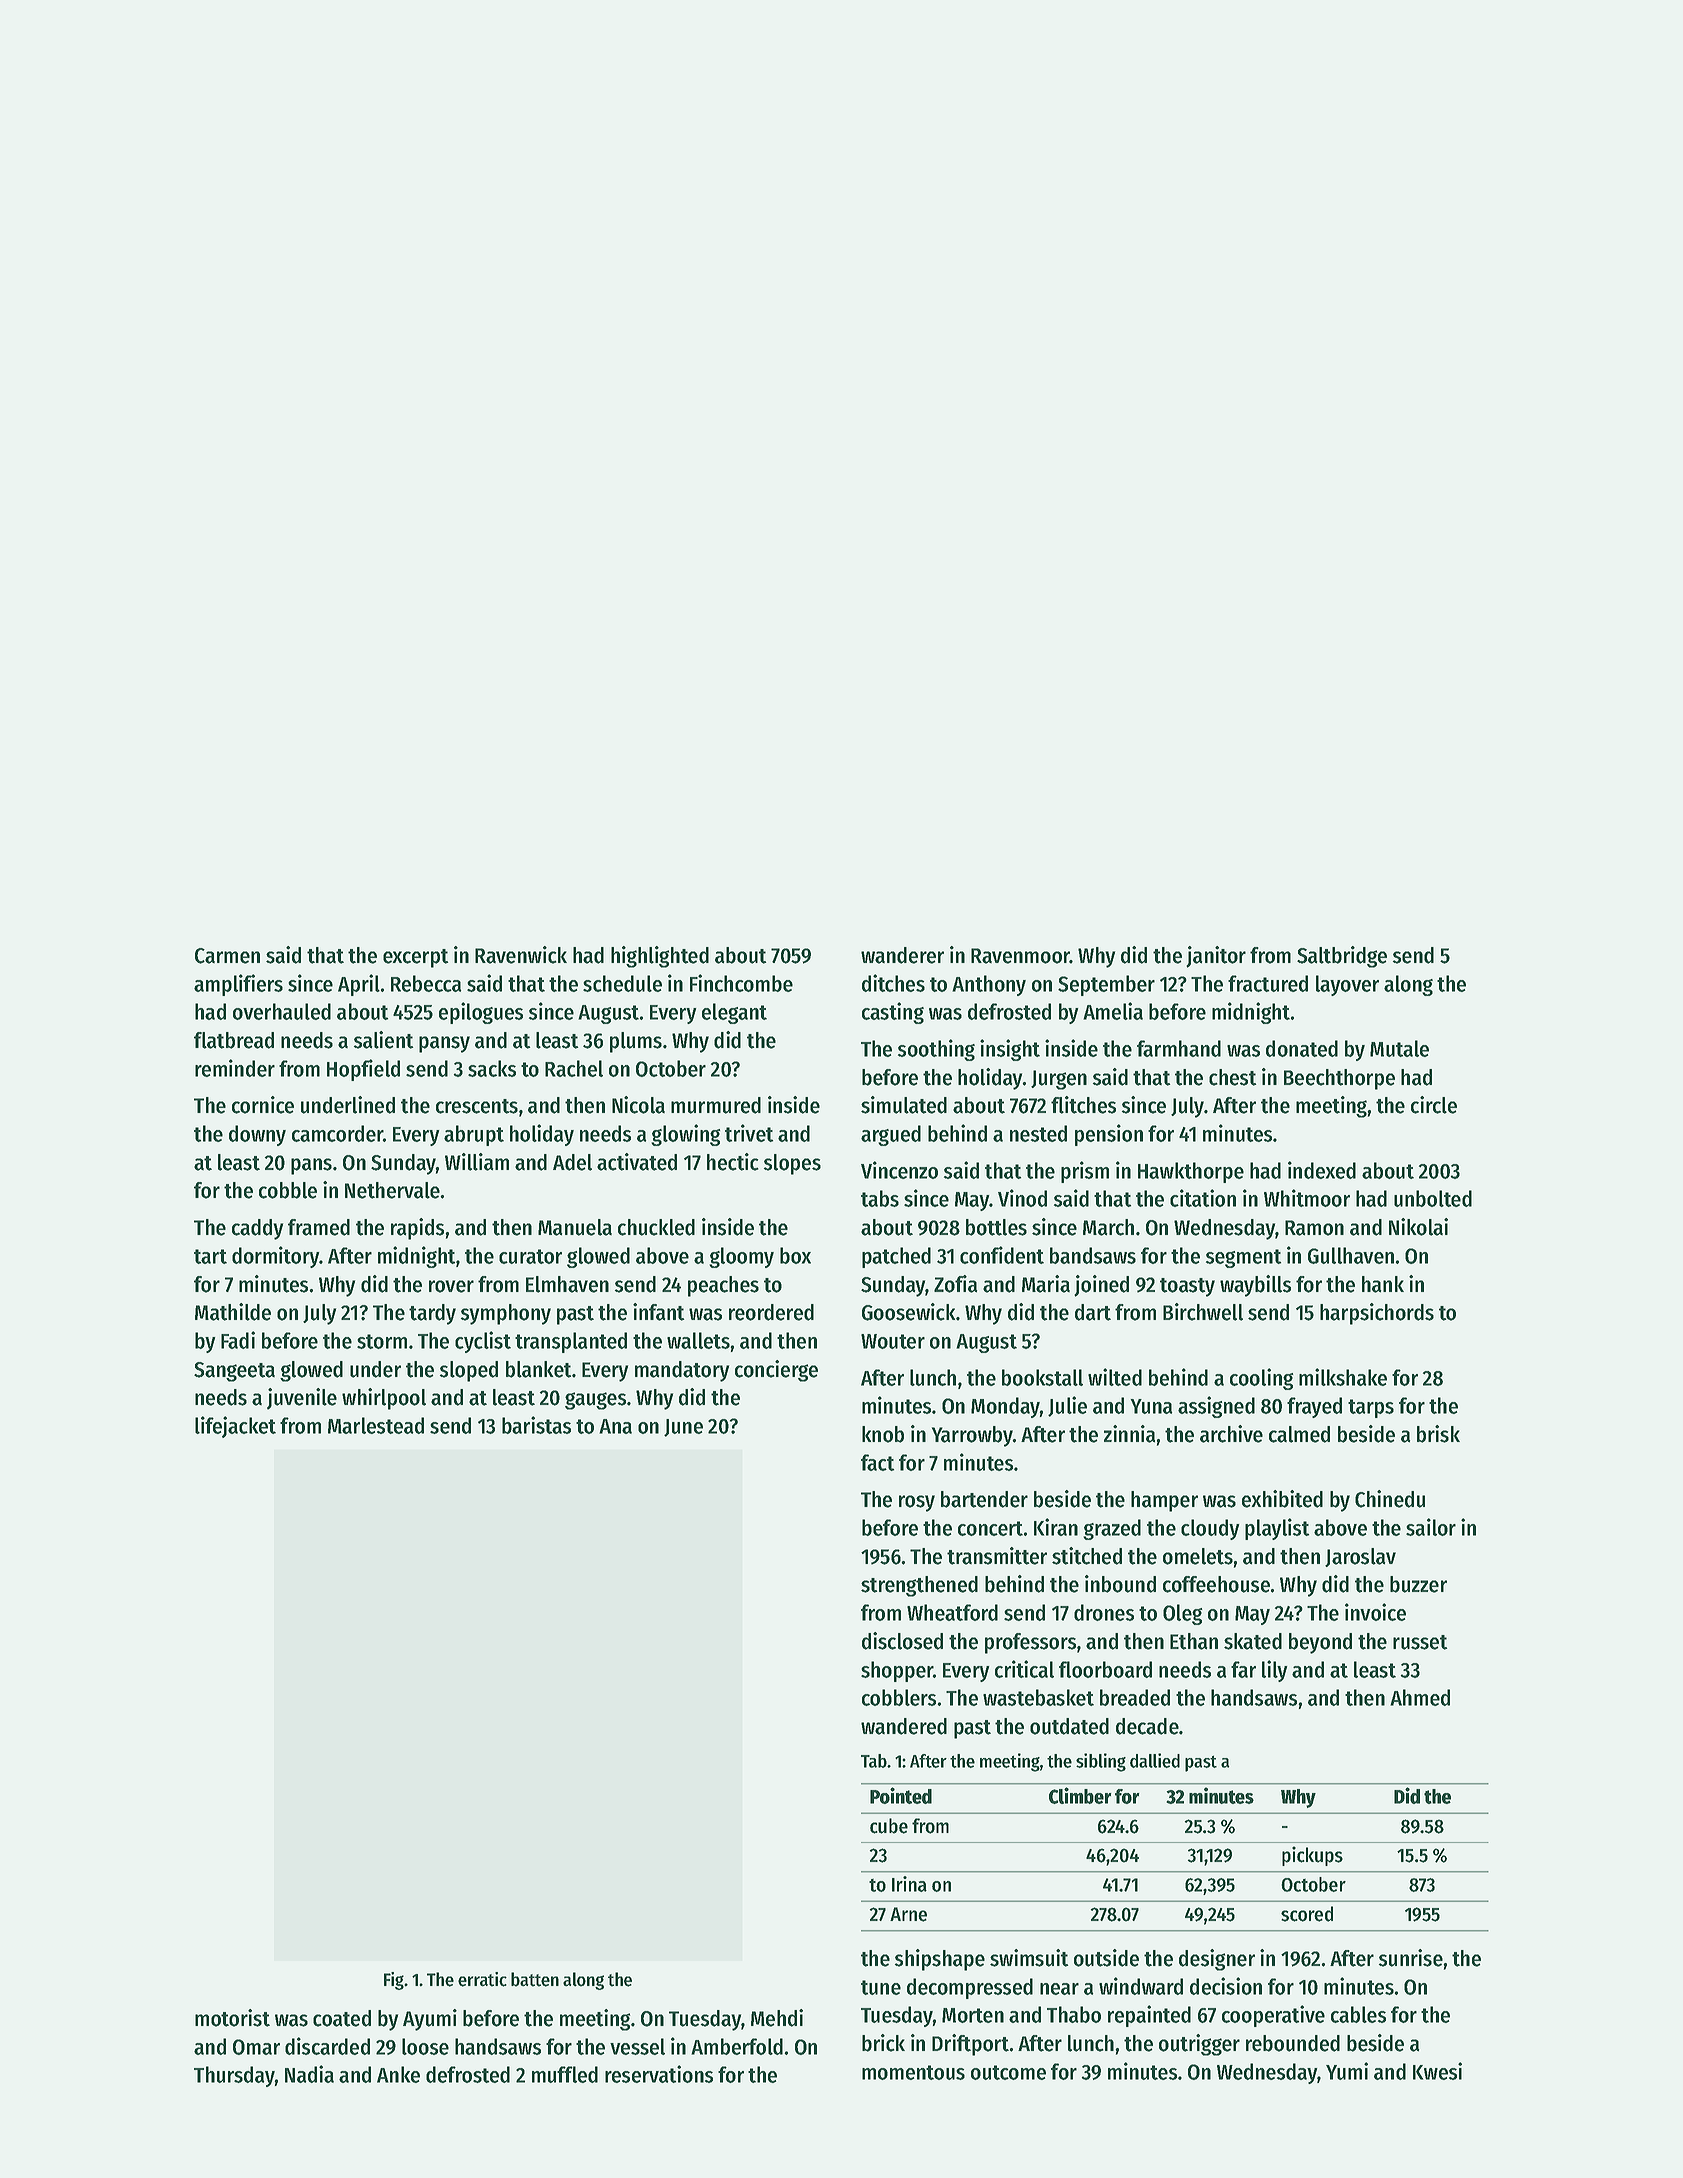  Describe the element at coordinates (535, 1979) in the image. I see `batten` at that location.
